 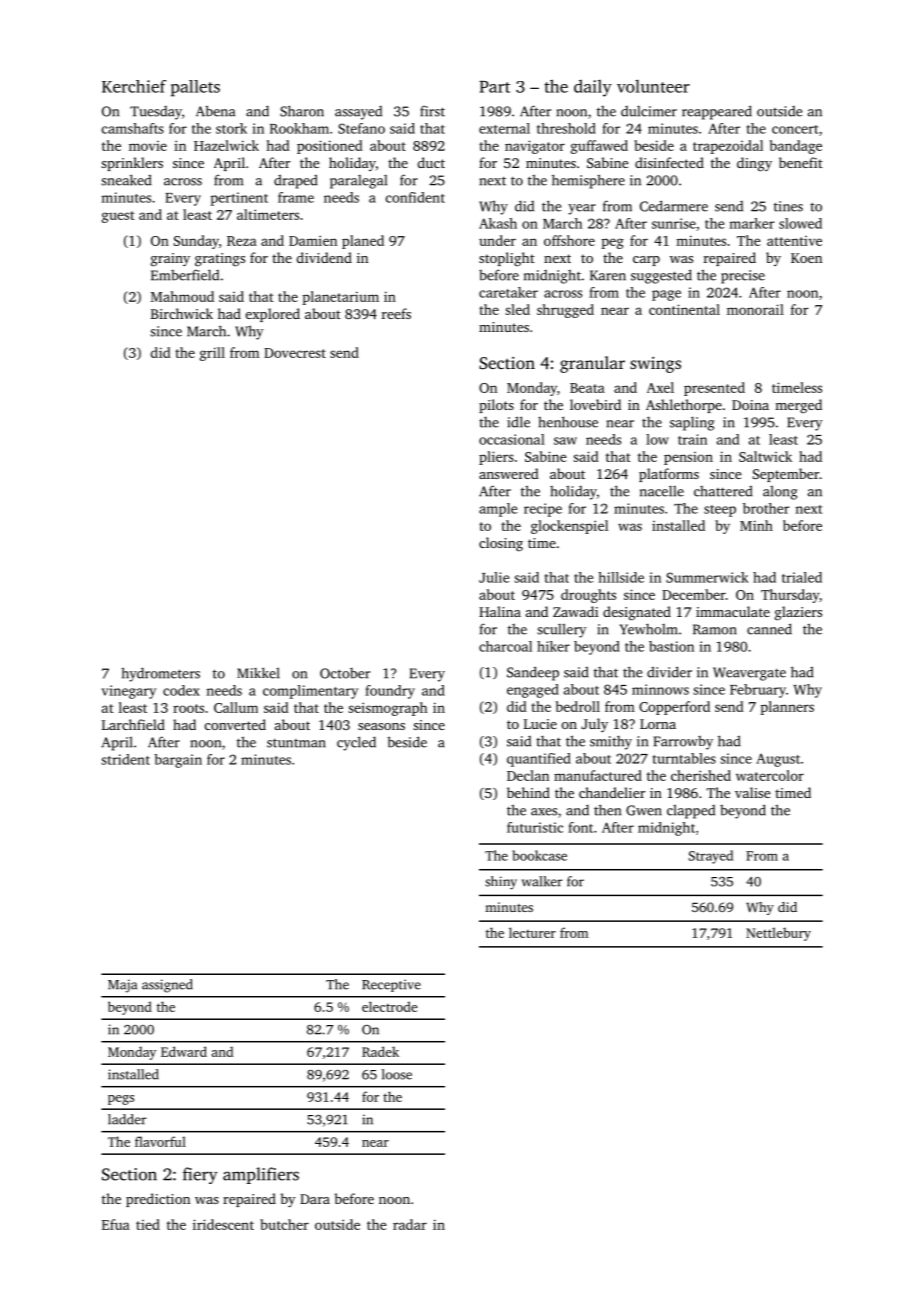 What do you see at coordinates (128, 692) in the screenshot?
I see `vinegary` at bounding box center [128, 692].
